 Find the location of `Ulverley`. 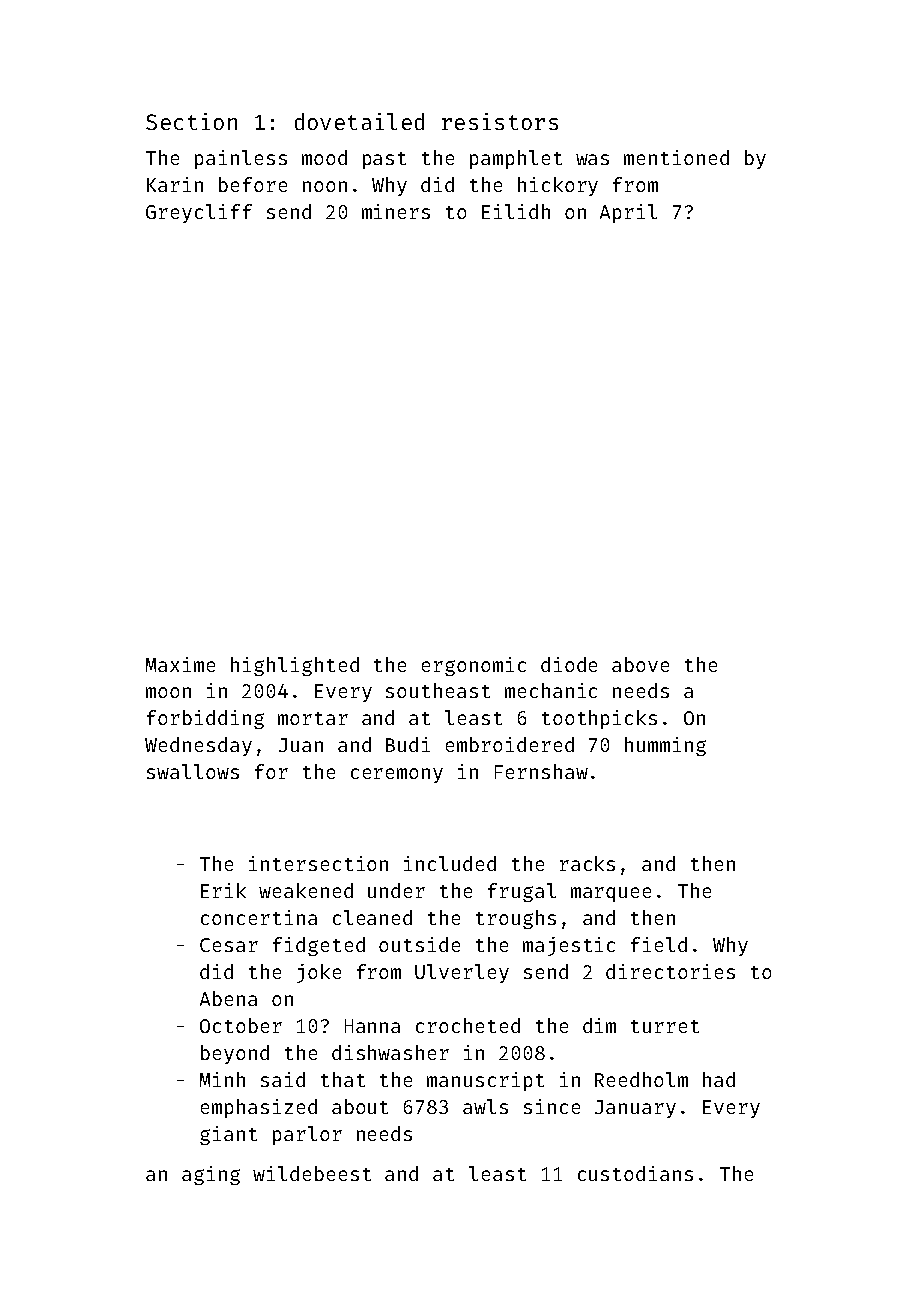

Ulverley is located at coordinates (462, 973).
